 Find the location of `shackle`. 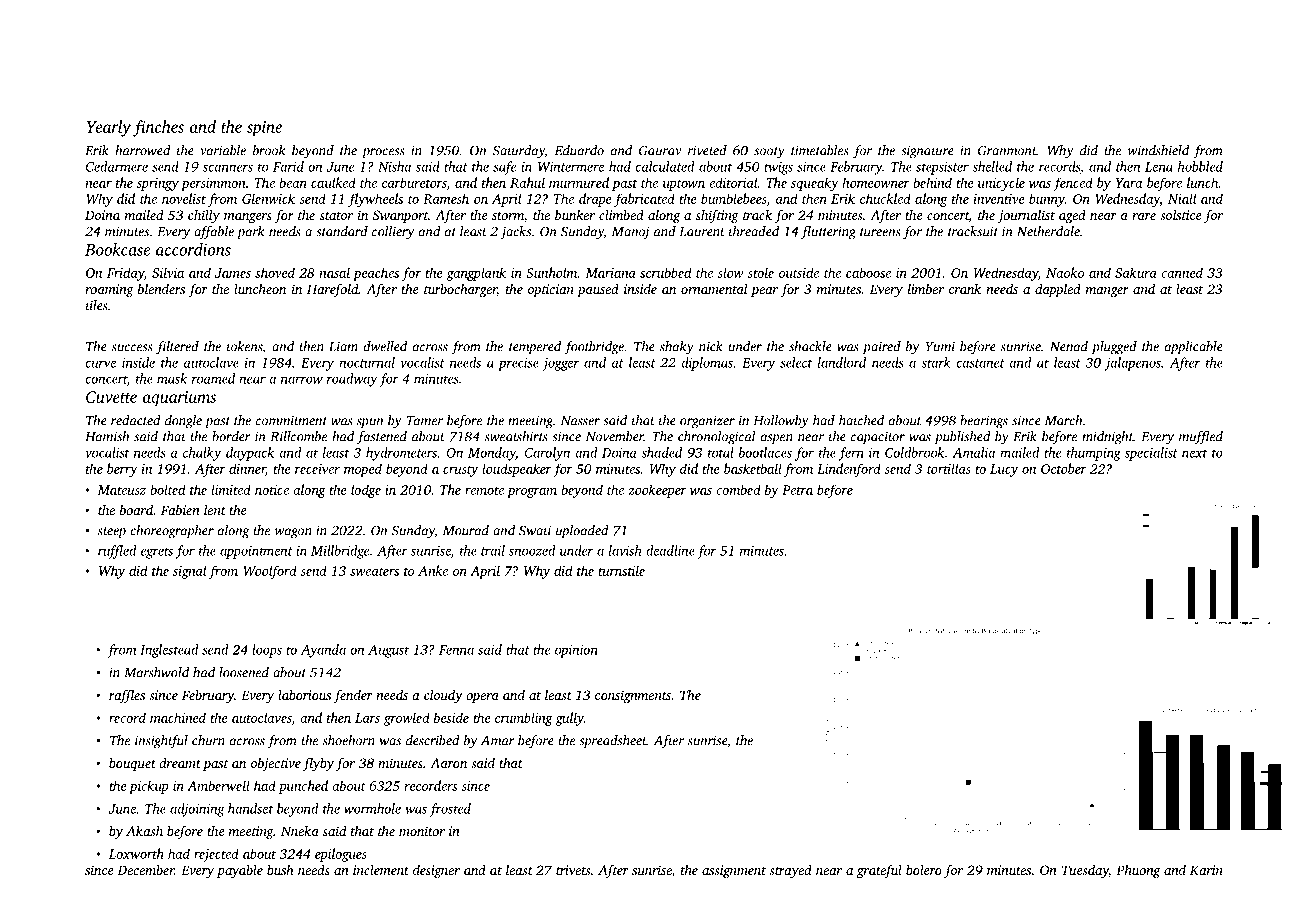

shackle is located at coordinates (810, 346).
